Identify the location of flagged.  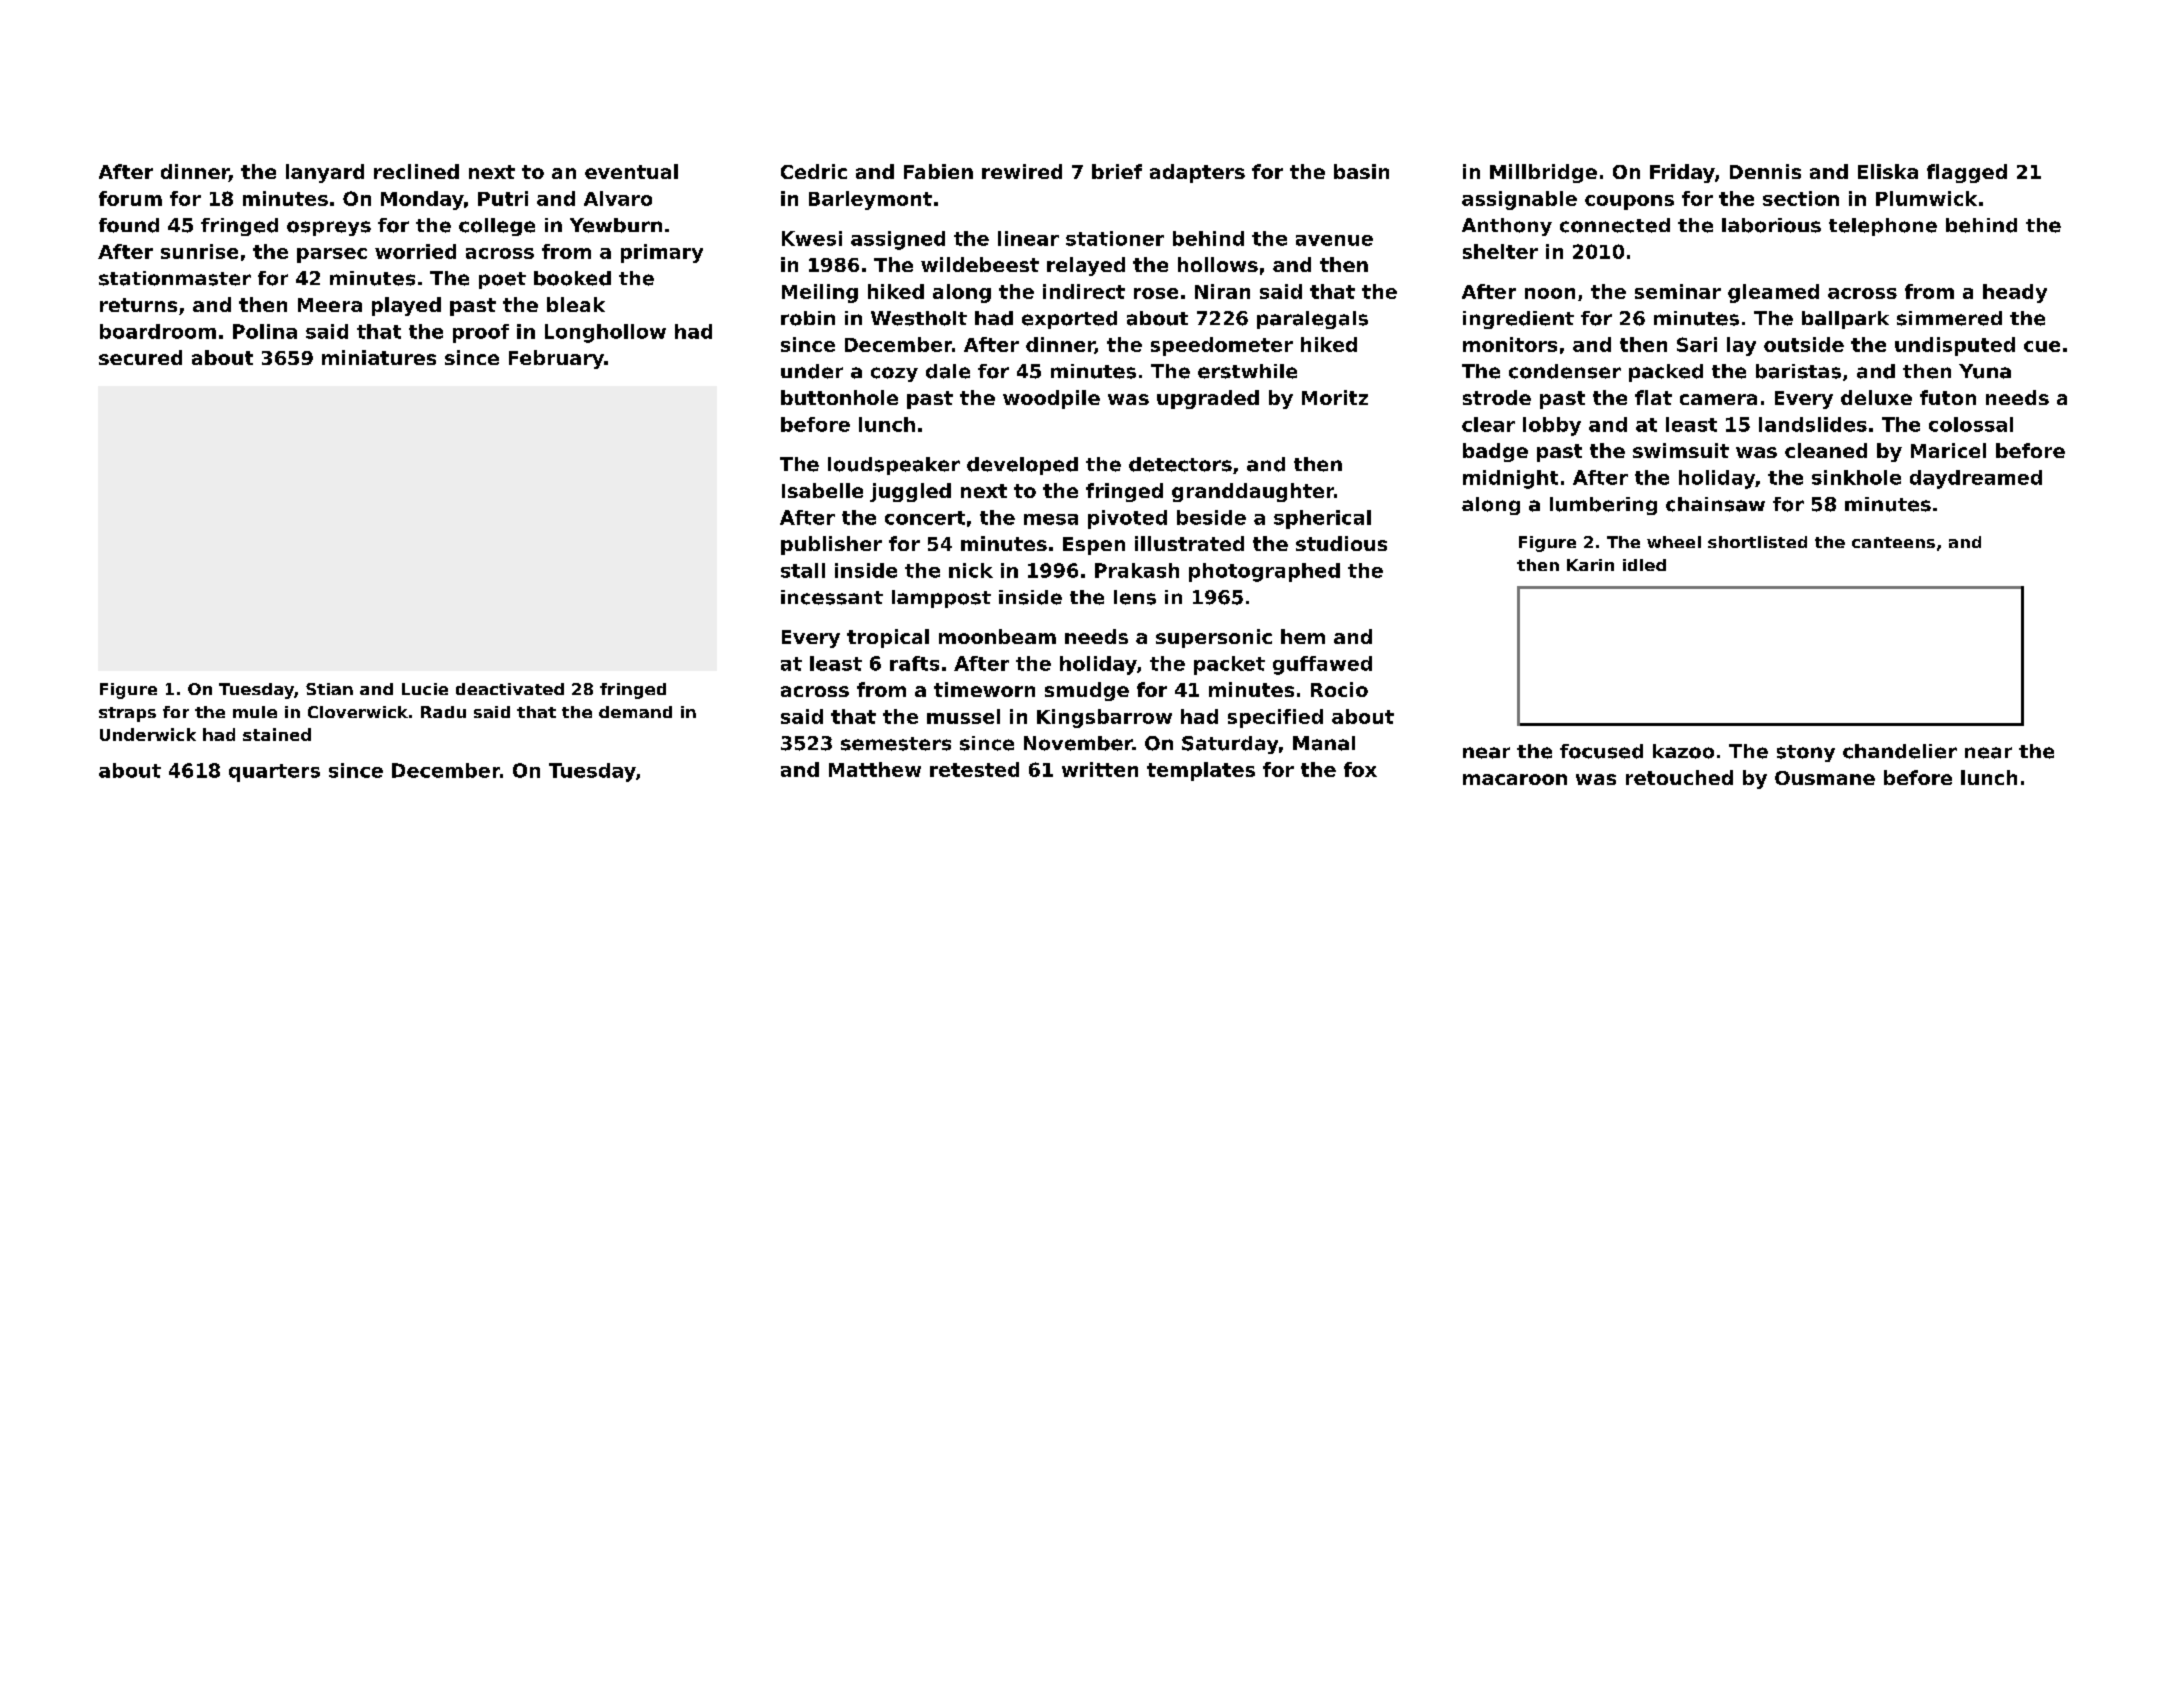
(1967, 173).
